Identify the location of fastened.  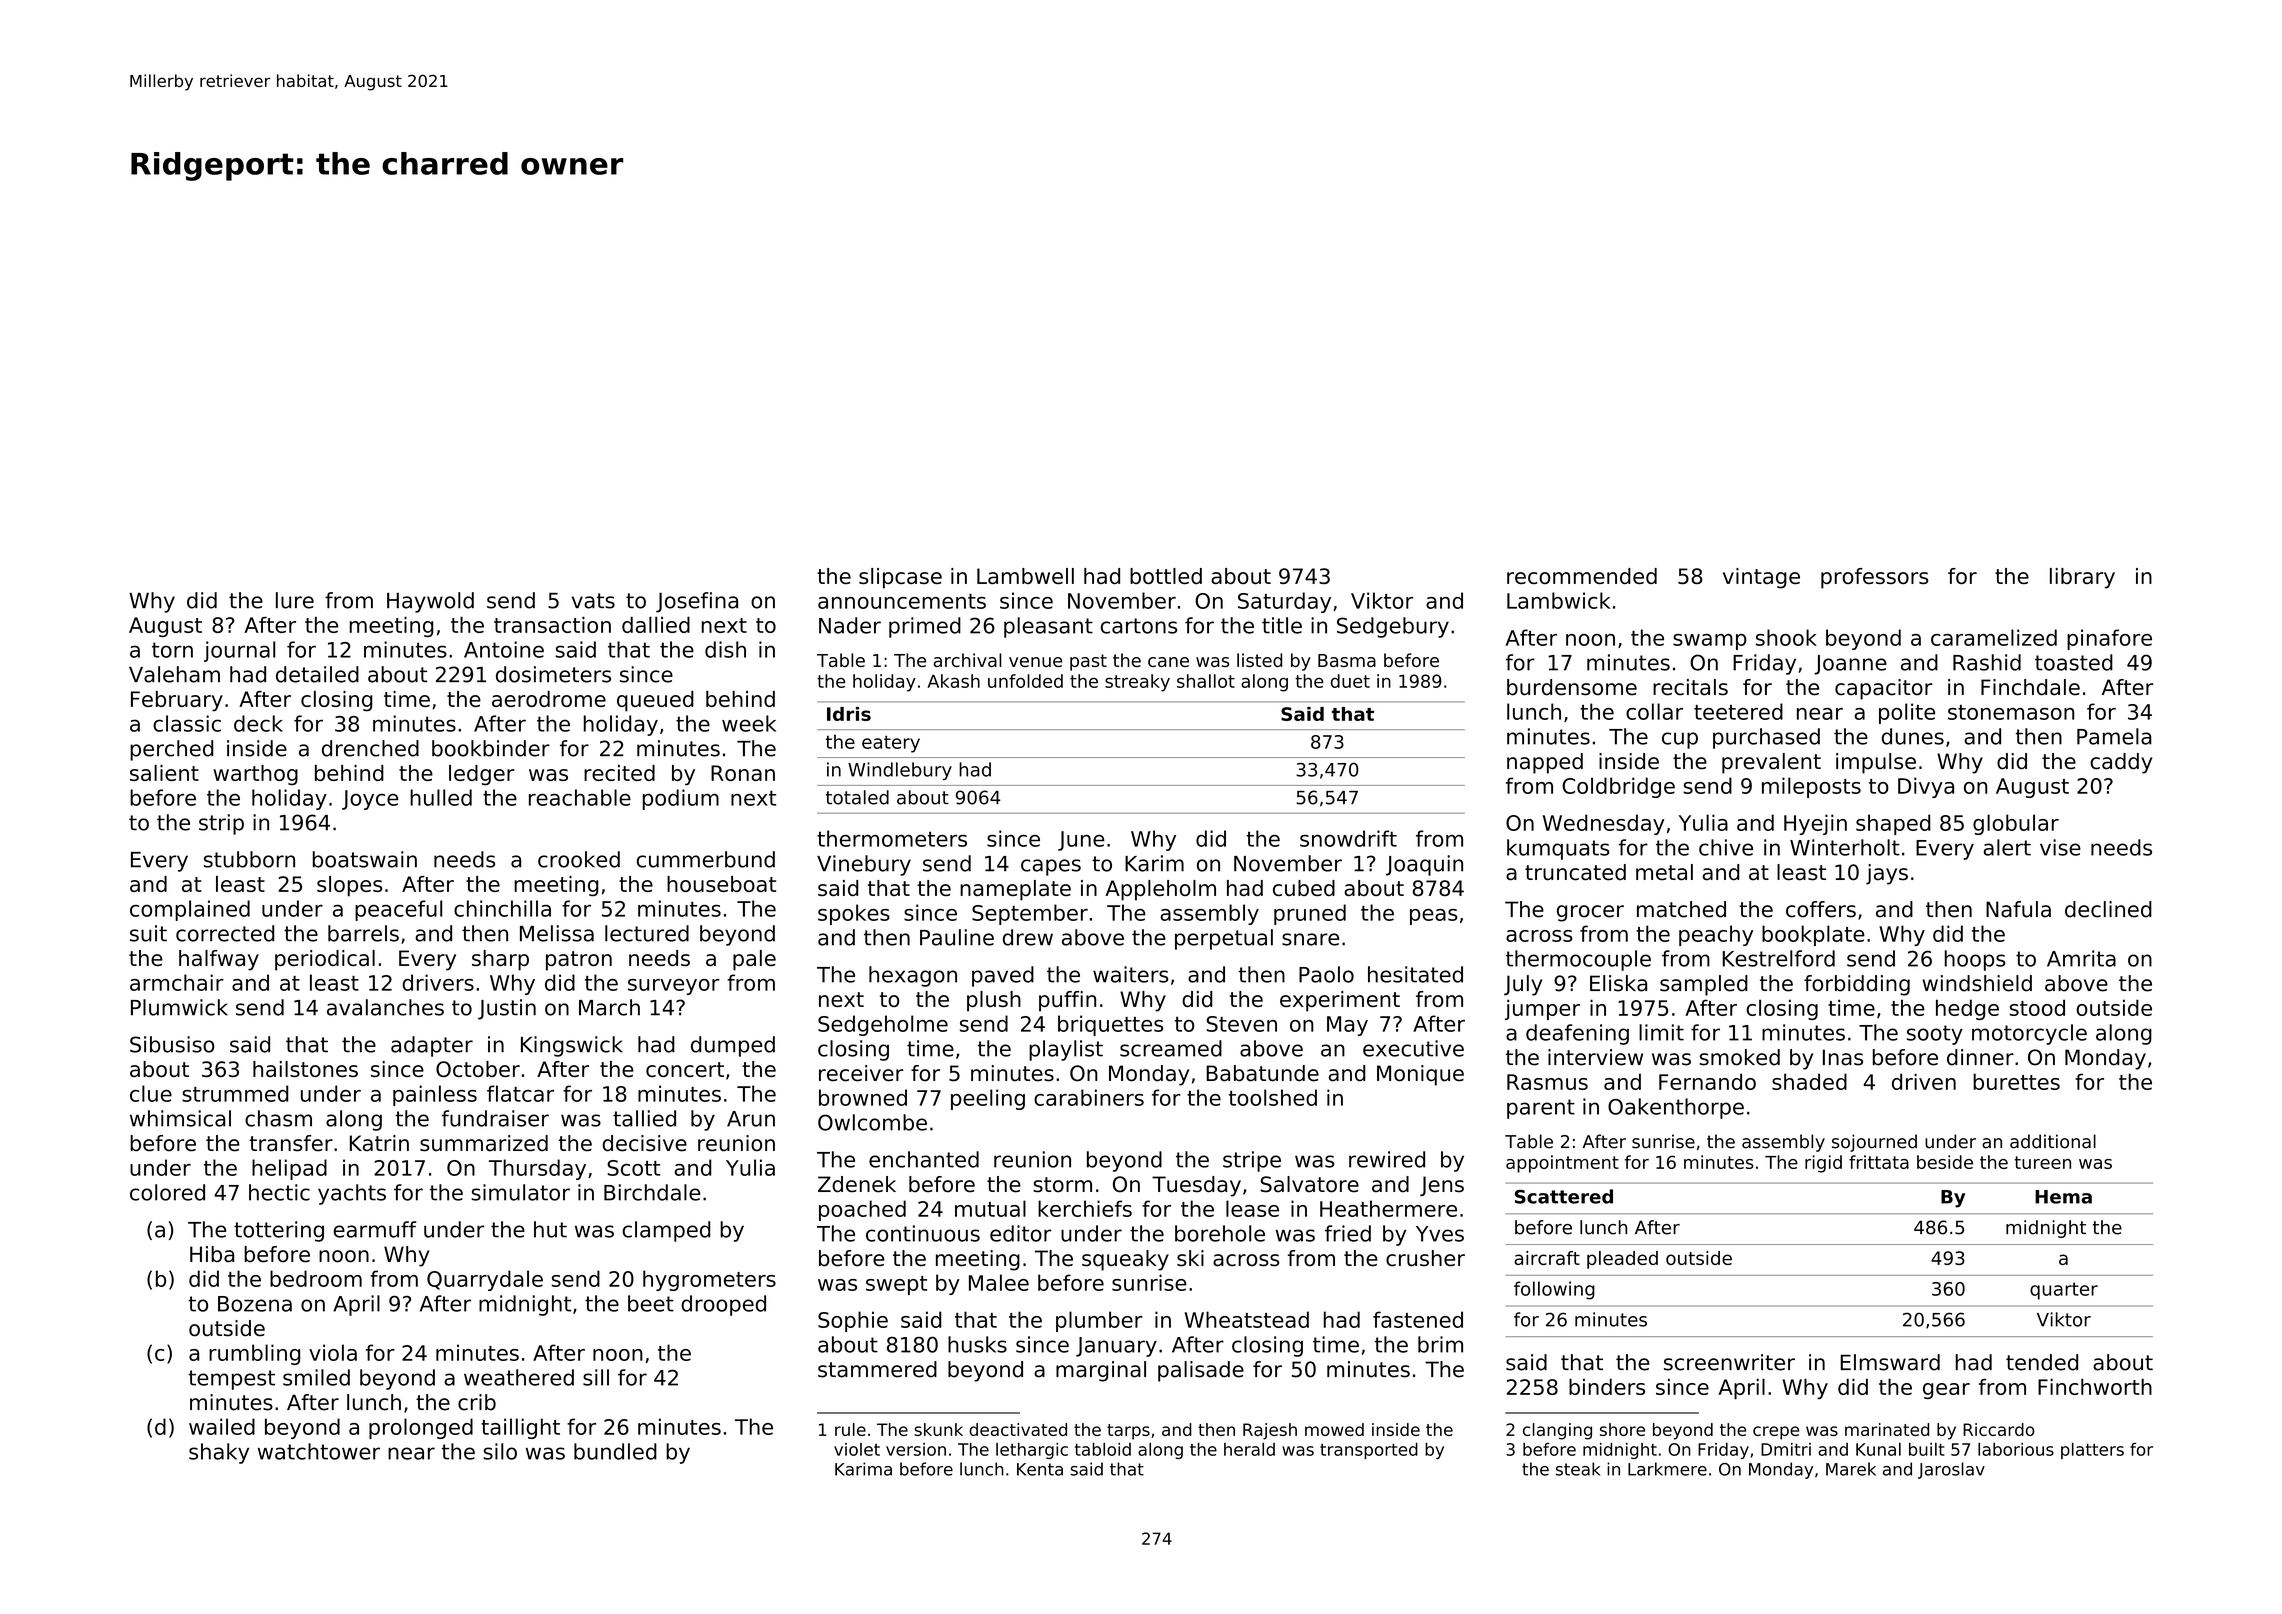
(1418, 1319).
